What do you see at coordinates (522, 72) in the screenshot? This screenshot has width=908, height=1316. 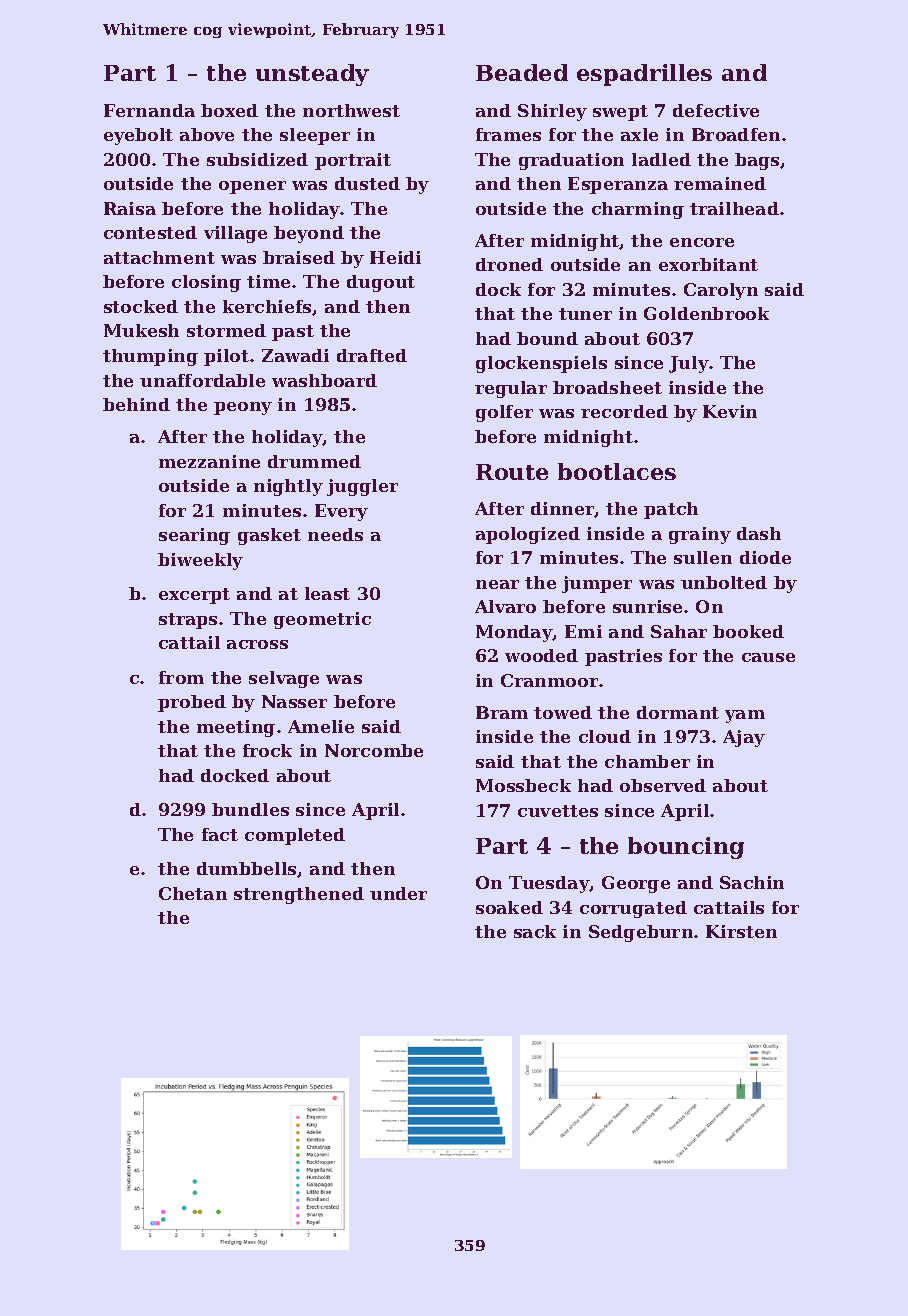 I see `Beaded` at bounding box center [522, 72].
